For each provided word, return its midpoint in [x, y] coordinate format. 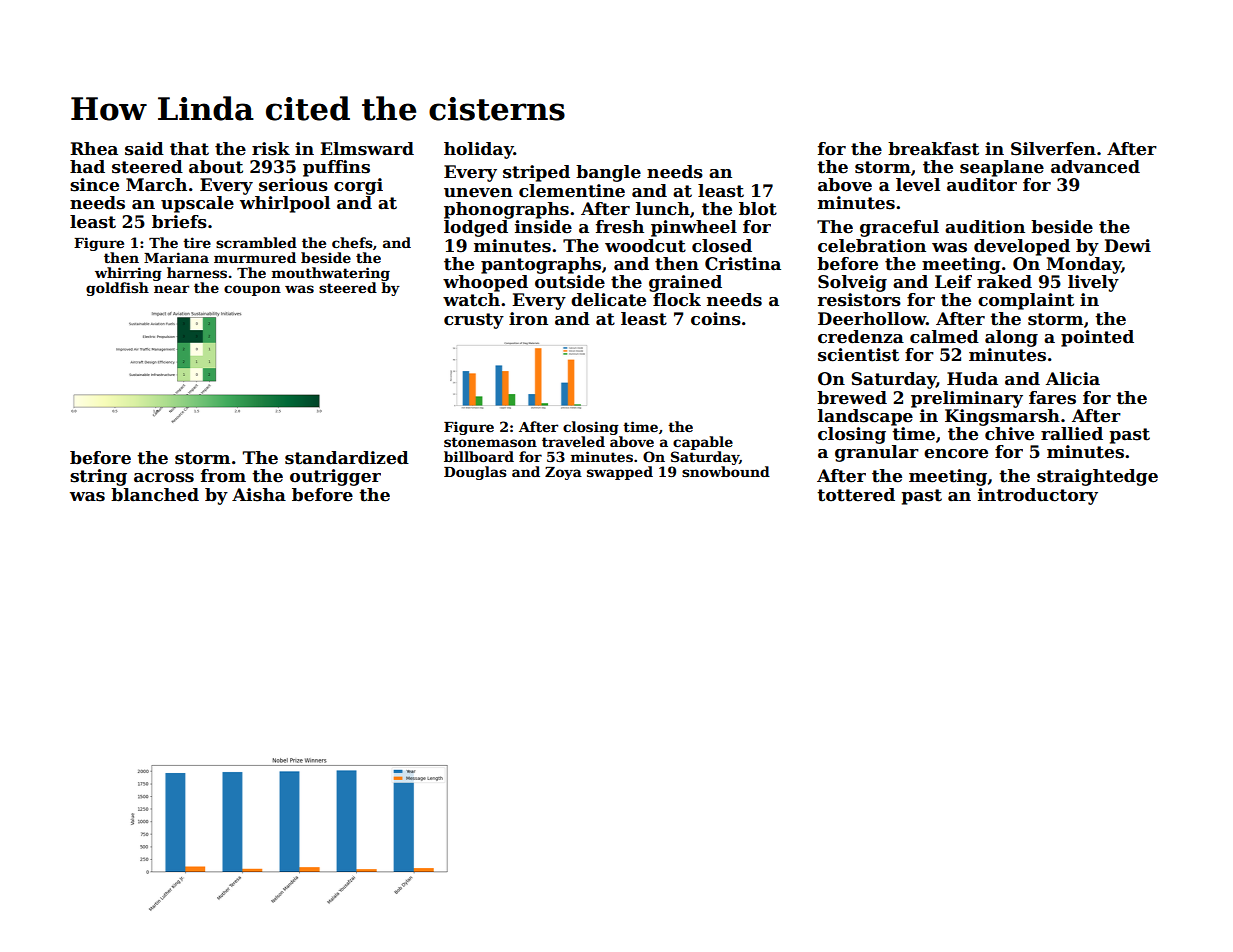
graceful [899, 228]
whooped [485, 283]
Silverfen [1053, 149]
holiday [479, 150]
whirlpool [285, 204]
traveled [573, 441]
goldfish [117, 289]
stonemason [490, 442]
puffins [336, 168]
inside [543, 227]
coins [716, 319]
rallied [1072, 434]
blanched [155, 495]
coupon [252, 290]
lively [1093, 283]
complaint [1026, 301]
